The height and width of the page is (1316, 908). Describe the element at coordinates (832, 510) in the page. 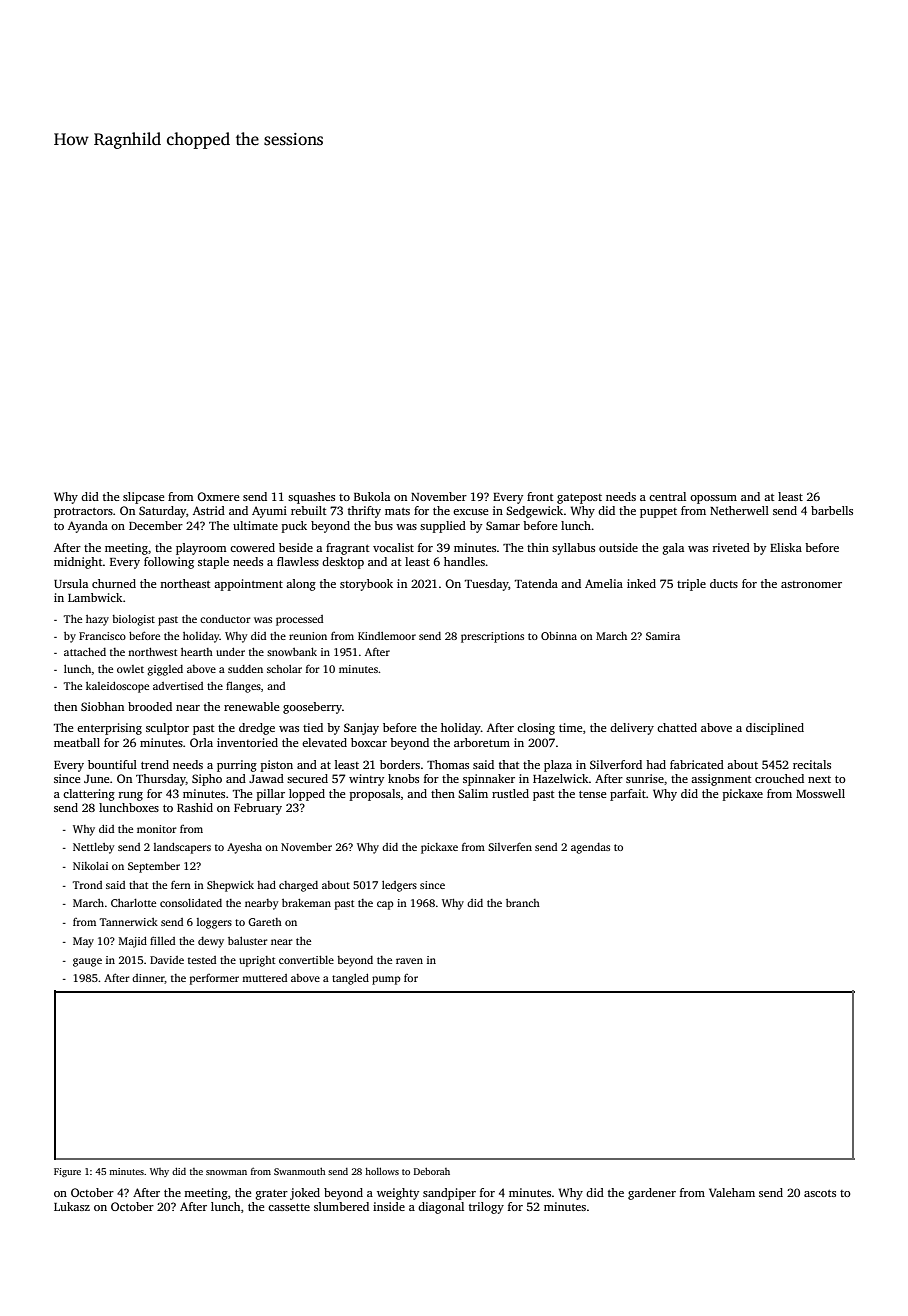

I see `barbells` at that location.
